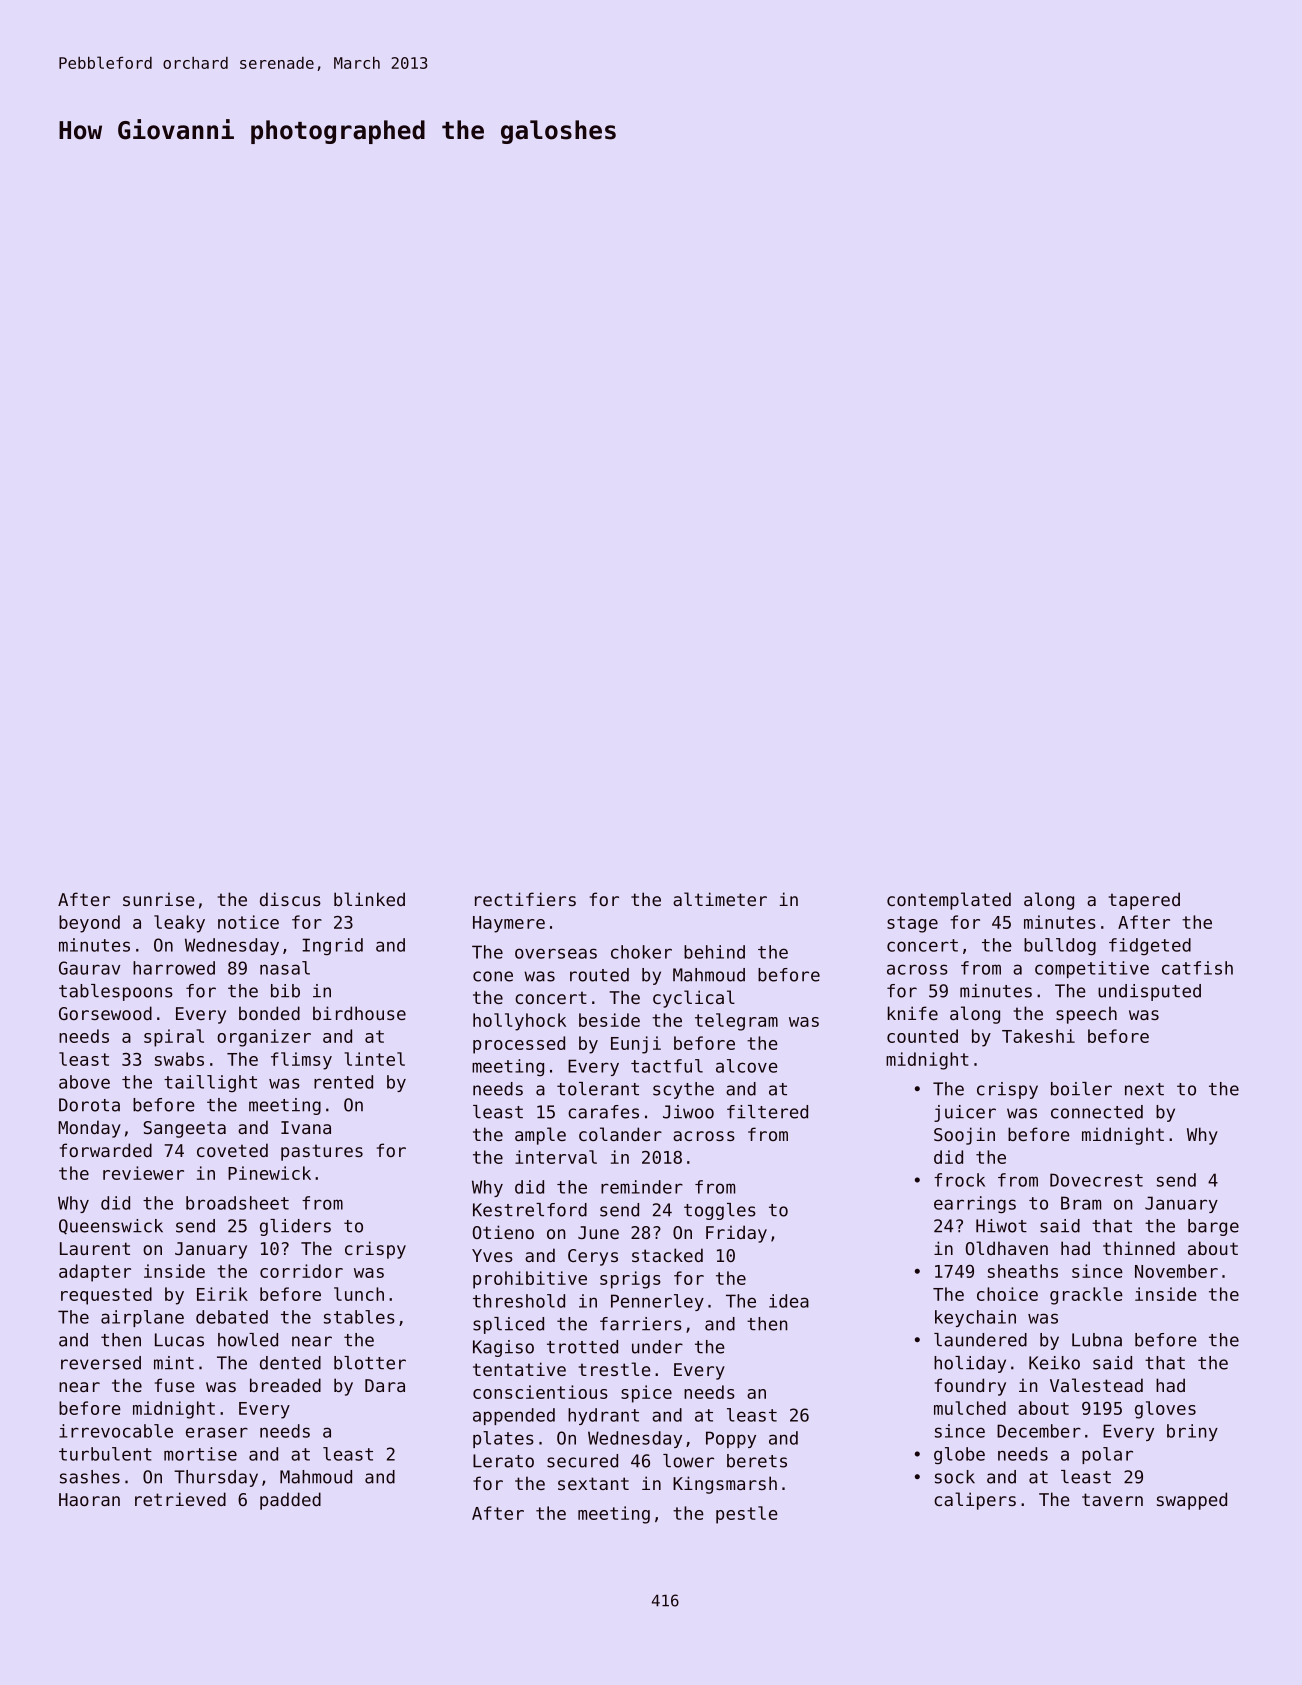 The width and height of the page is (1302, 1685). What do you see at coordinates (143, 1173) in the page?
I see `reviewer` at bounding box center [143, 1173].
